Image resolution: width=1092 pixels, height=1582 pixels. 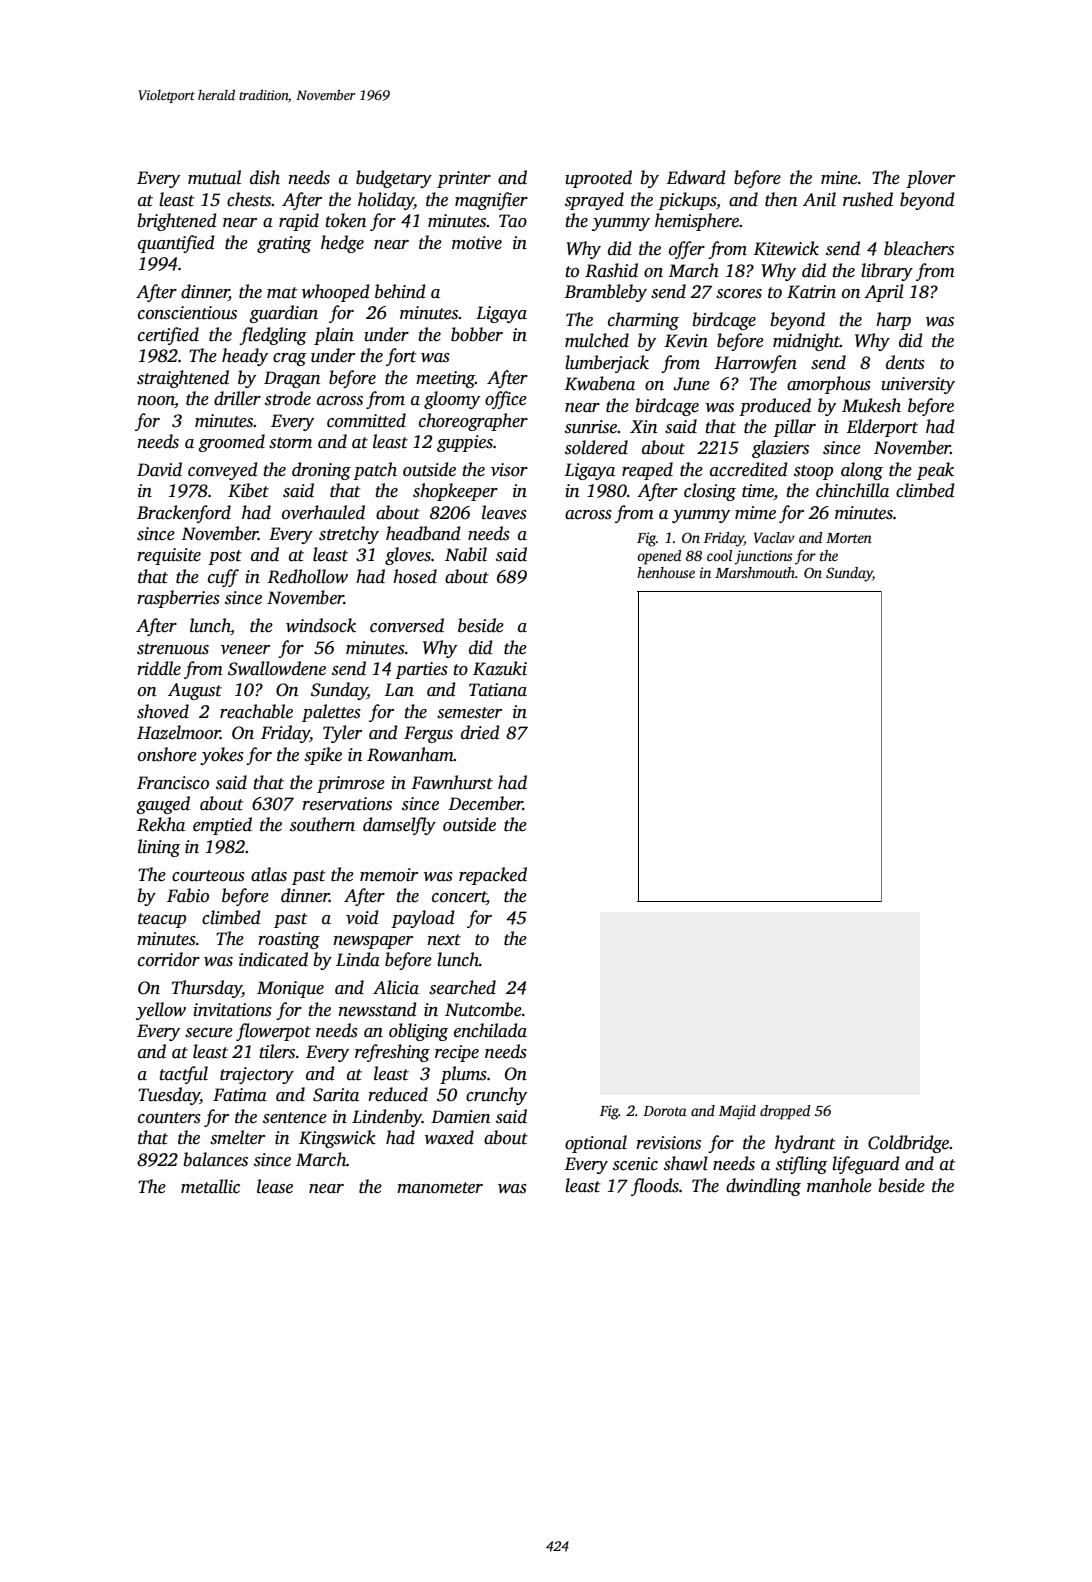 What do you see at coordinates (265, 177) in the screenshot?
I see `dish` at bounding box center [265, 177].
